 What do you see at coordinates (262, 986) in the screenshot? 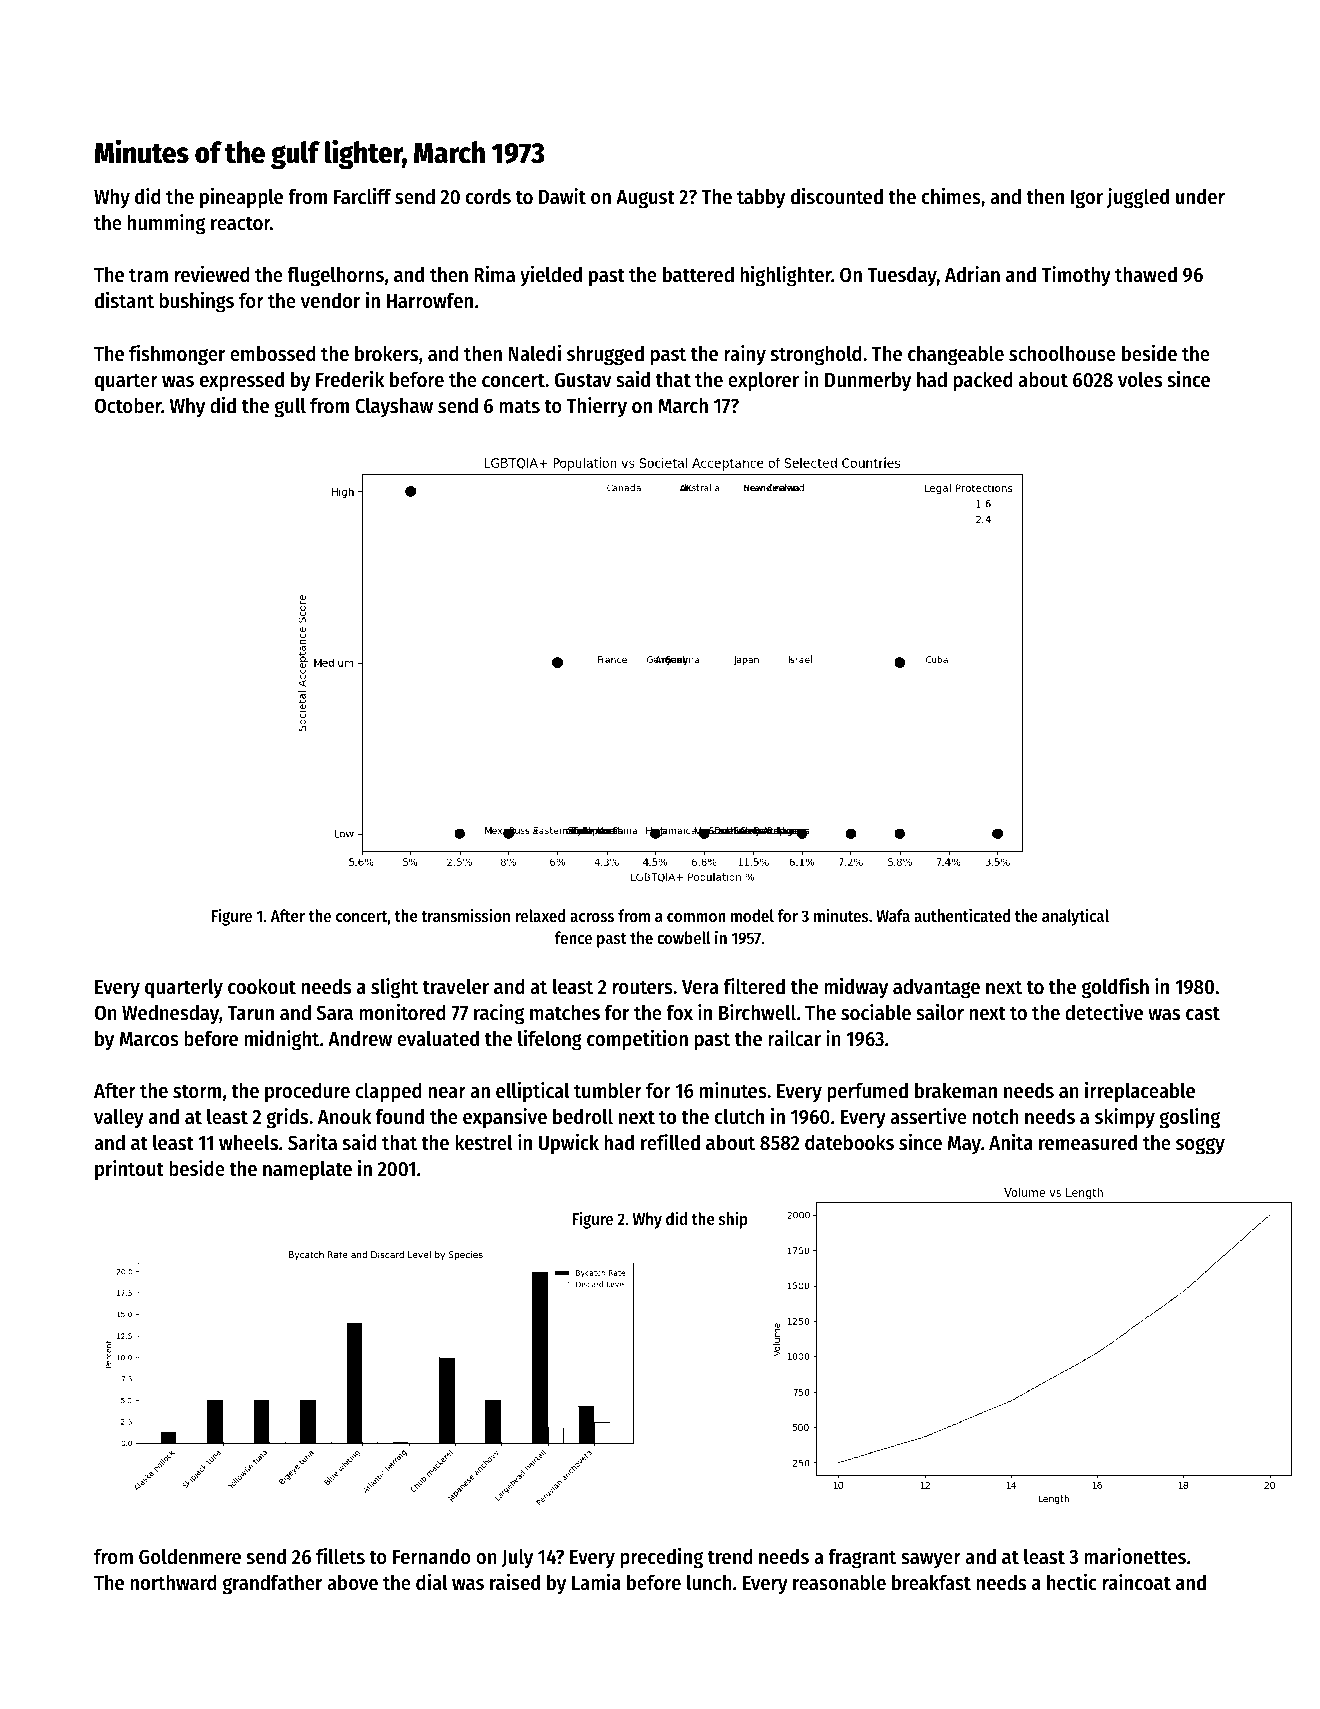
I see `cookout` at bounding box center [262, 986].
